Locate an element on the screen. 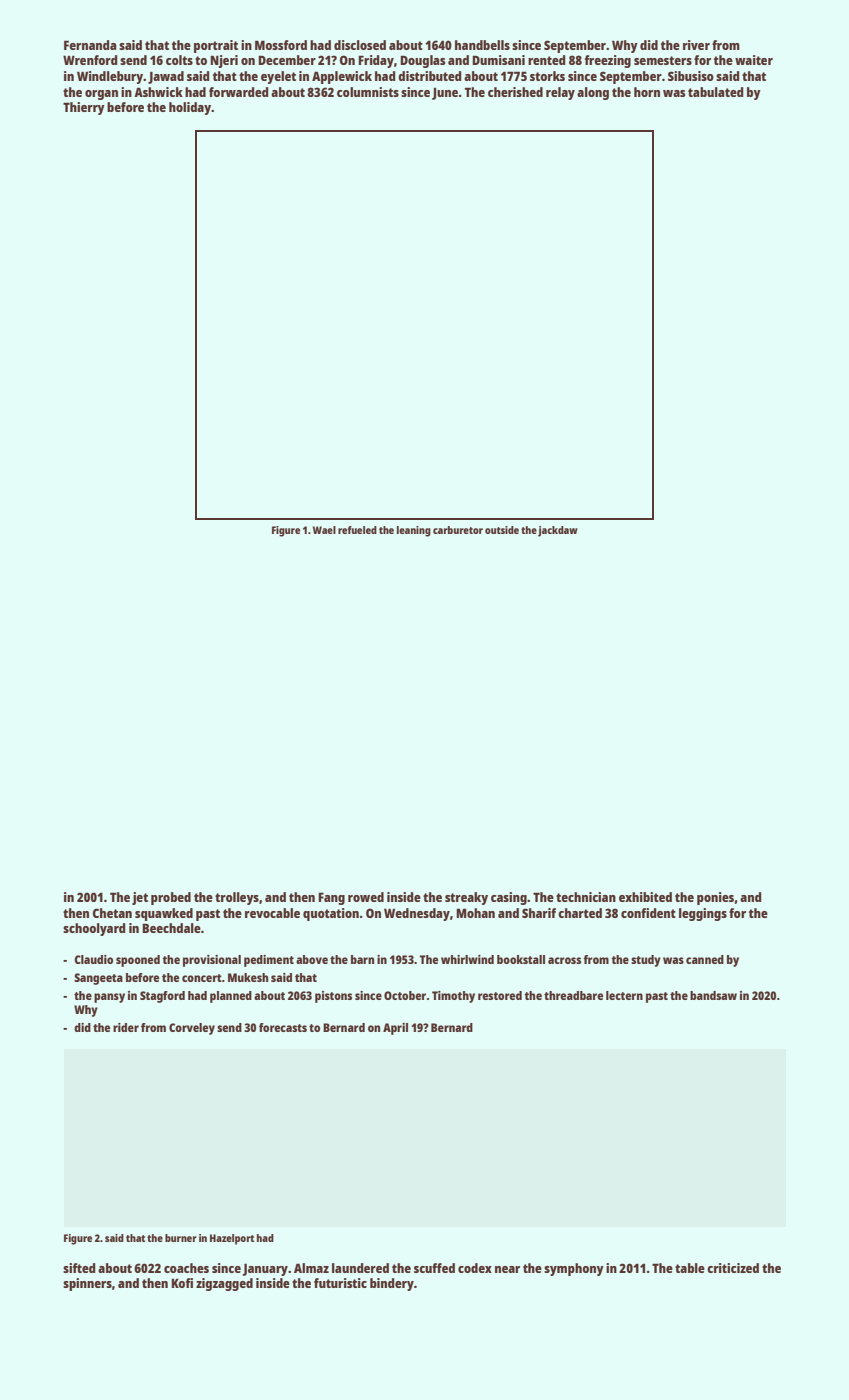 Image resolution: width=849 pixels, height=1400 pixels. lectern is located at coordinates (624, 995).
